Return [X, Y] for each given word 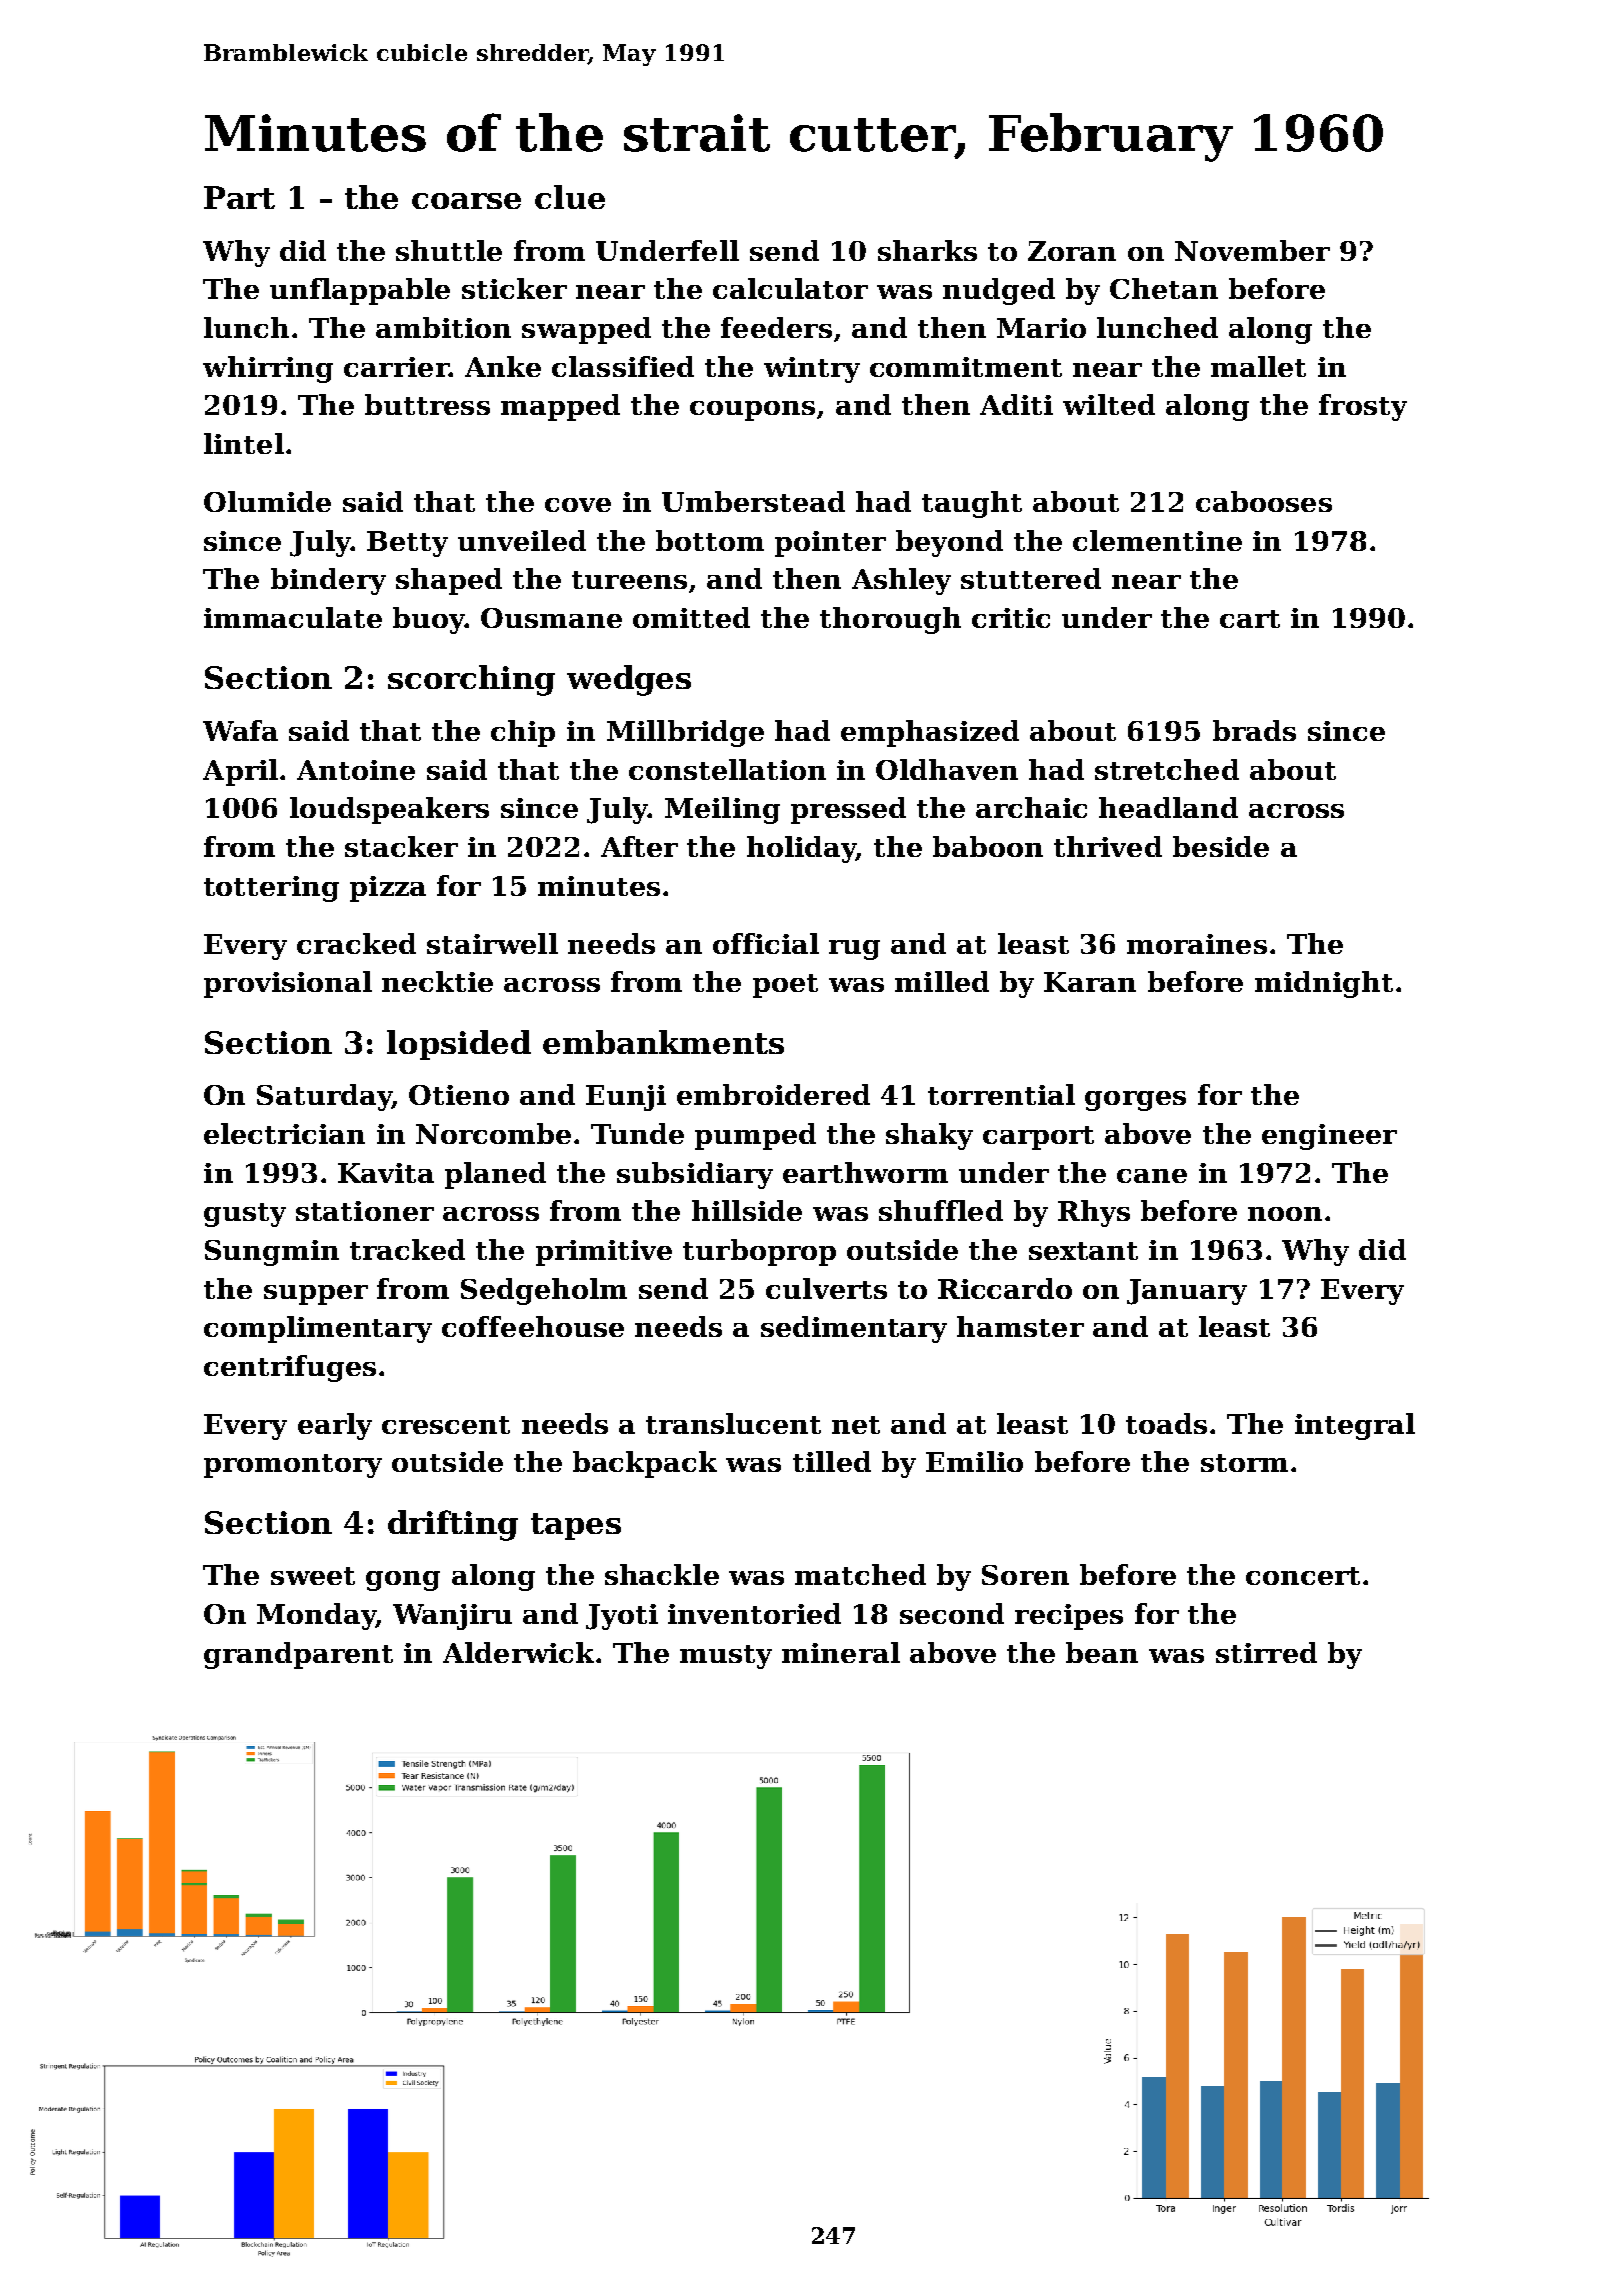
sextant [1083, 1251]
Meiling [722, 810]
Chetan [1164, 288]
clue [570, 197]
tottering [271, 889]
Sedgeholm [544, 1291]
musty [726, 1657]
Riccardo [1005, 1288]
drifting [453, 1525]
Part [239, 197]
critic [1011, 618]
